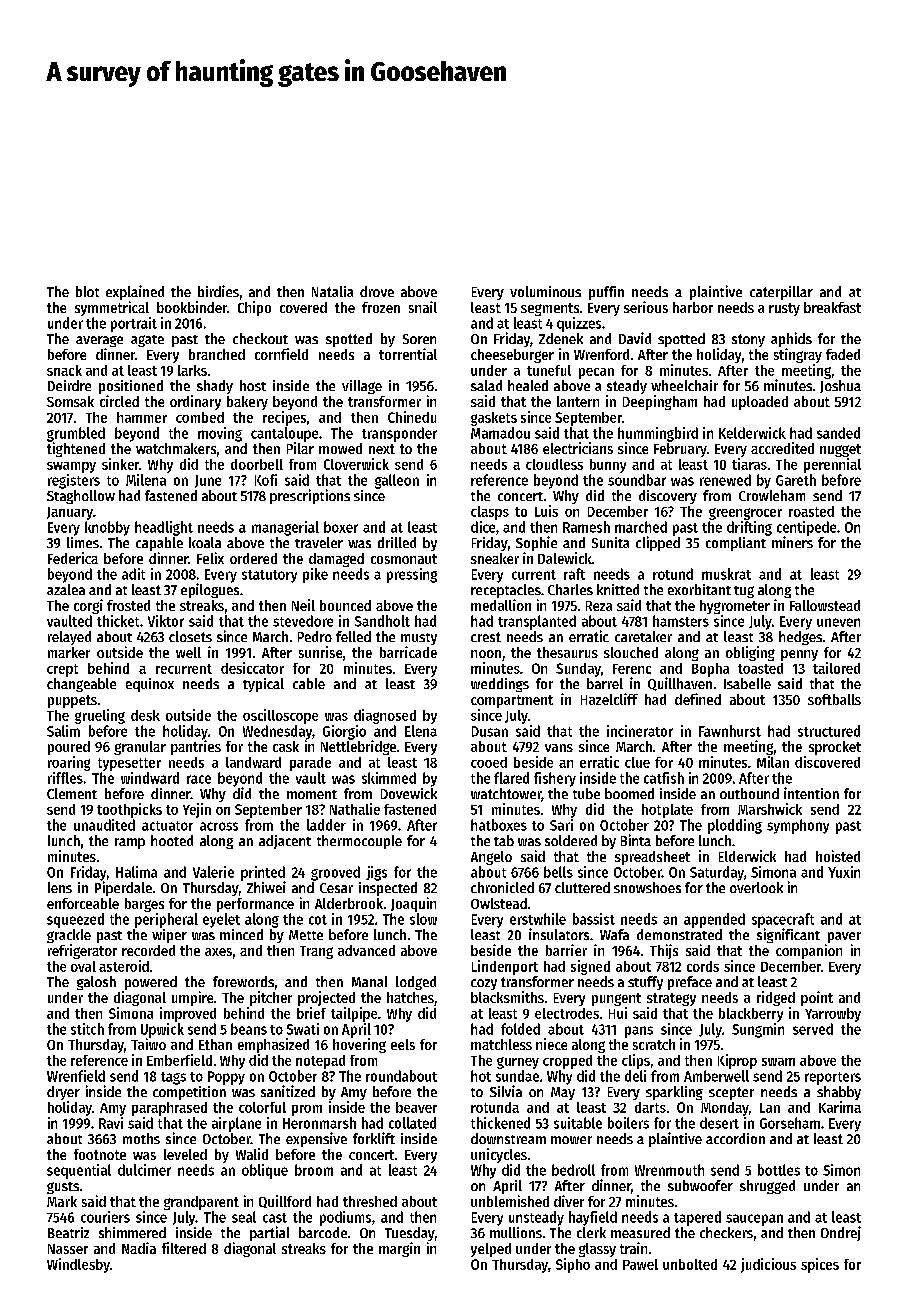 The height and width of the screenshot is (1316, 908). I want to click on knobby, so click(107, 528).
